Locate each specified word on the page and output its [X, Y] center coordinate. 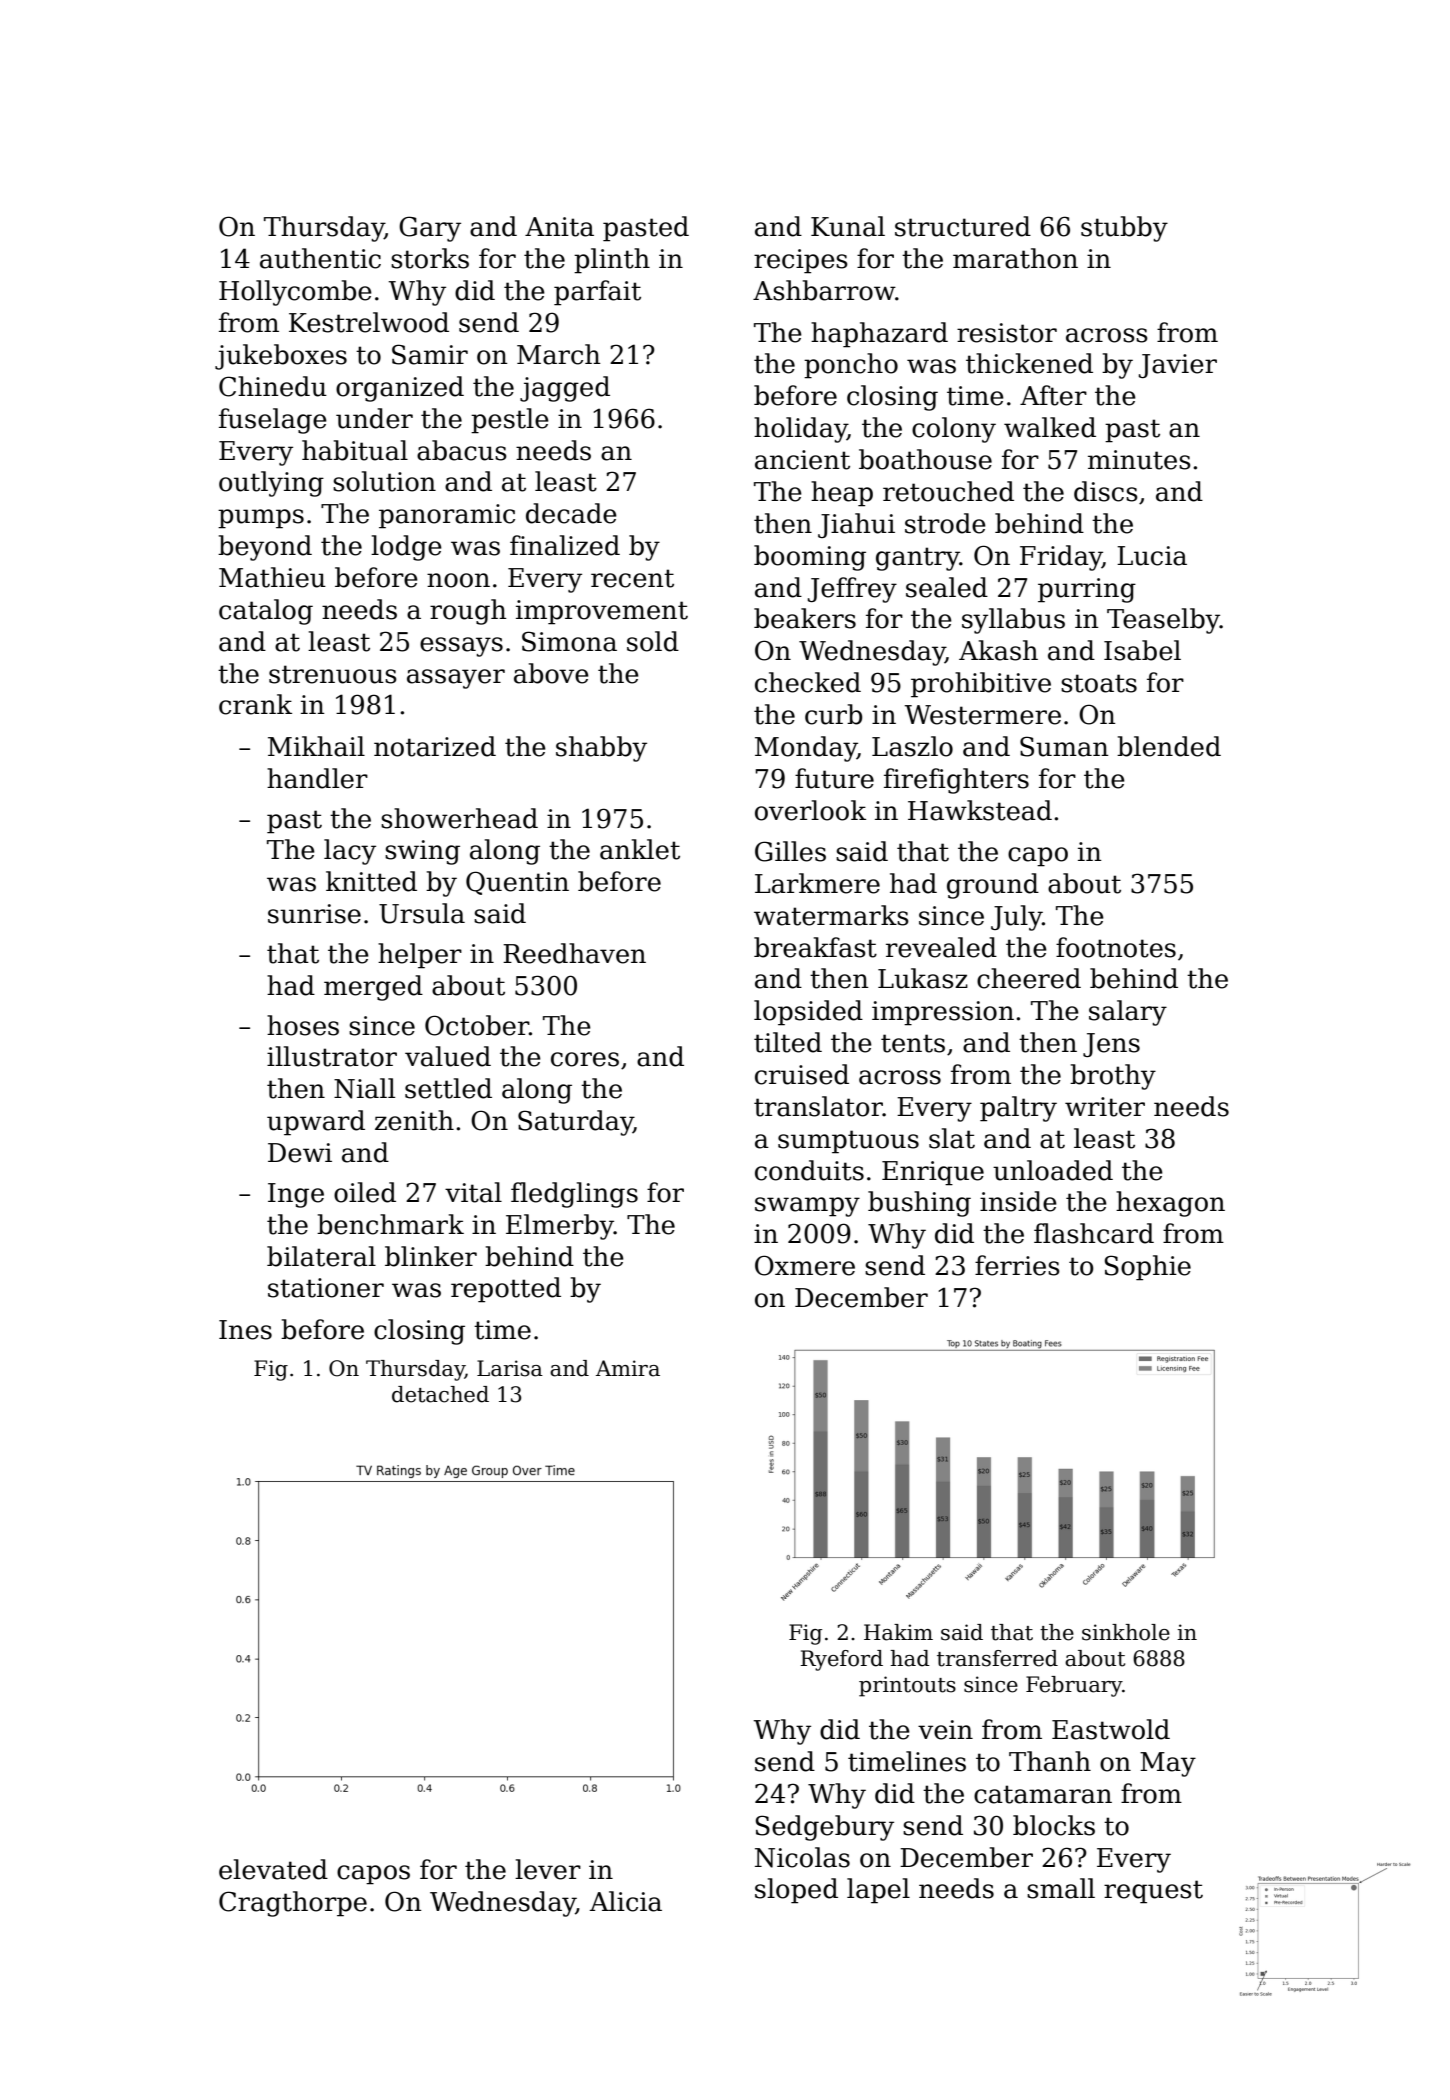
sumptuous [848, 1142]
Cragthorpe [293, 1904]
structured [963, 226]
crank [255, 704]
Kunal [848, 226]
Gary [430, 229]
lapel [878, 1891]
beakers [805, 618]
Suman [1064, 746]
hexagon [1170, 1204]
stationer [326, 1288]
